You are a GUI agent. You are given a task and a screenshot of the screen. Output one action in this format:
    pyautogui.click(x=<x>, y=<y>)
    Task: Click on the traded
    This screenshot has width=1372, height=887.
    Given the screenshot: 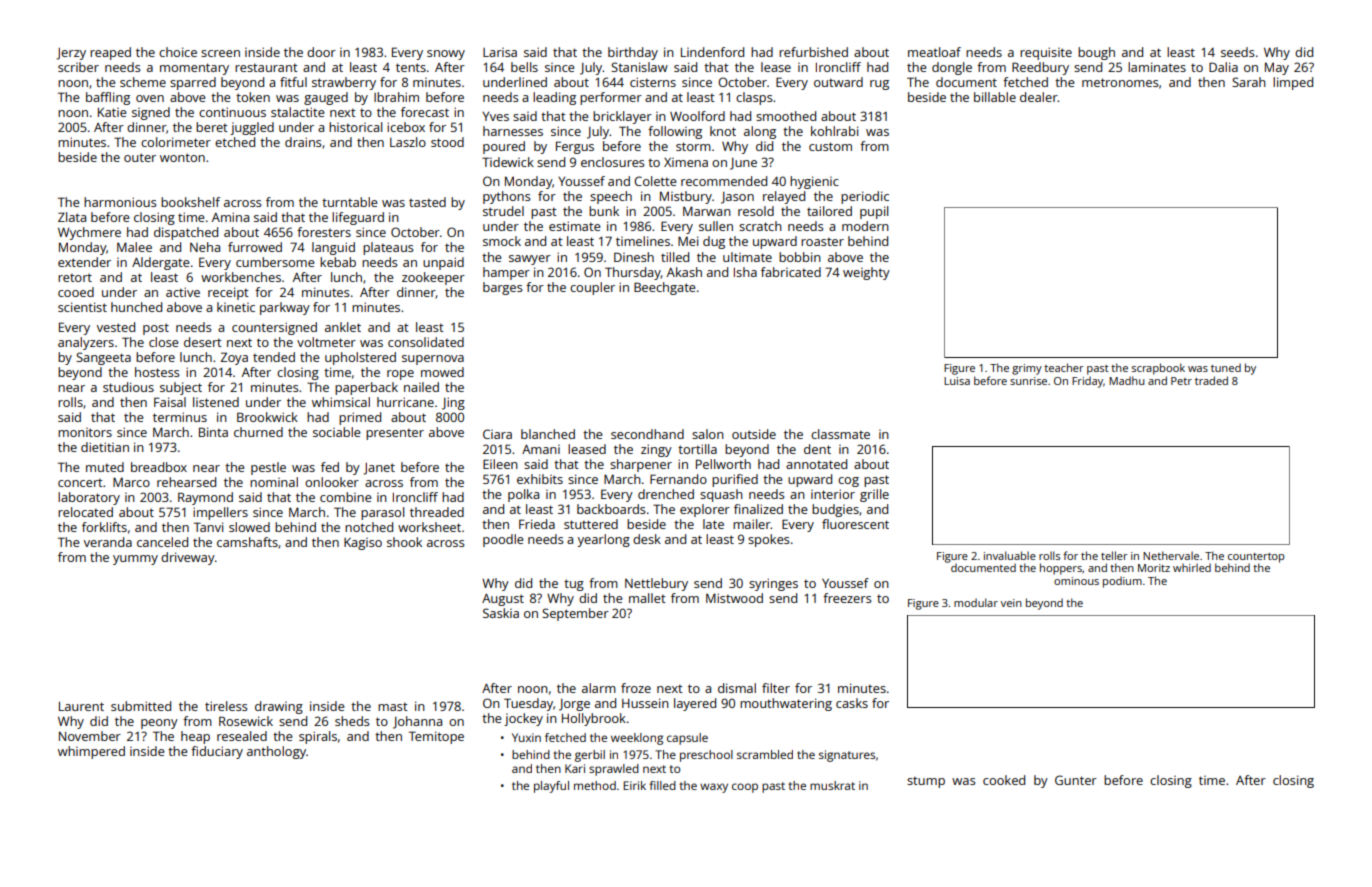 What is the action you would take?
    pyautogui.click(x=1211, y=380)
